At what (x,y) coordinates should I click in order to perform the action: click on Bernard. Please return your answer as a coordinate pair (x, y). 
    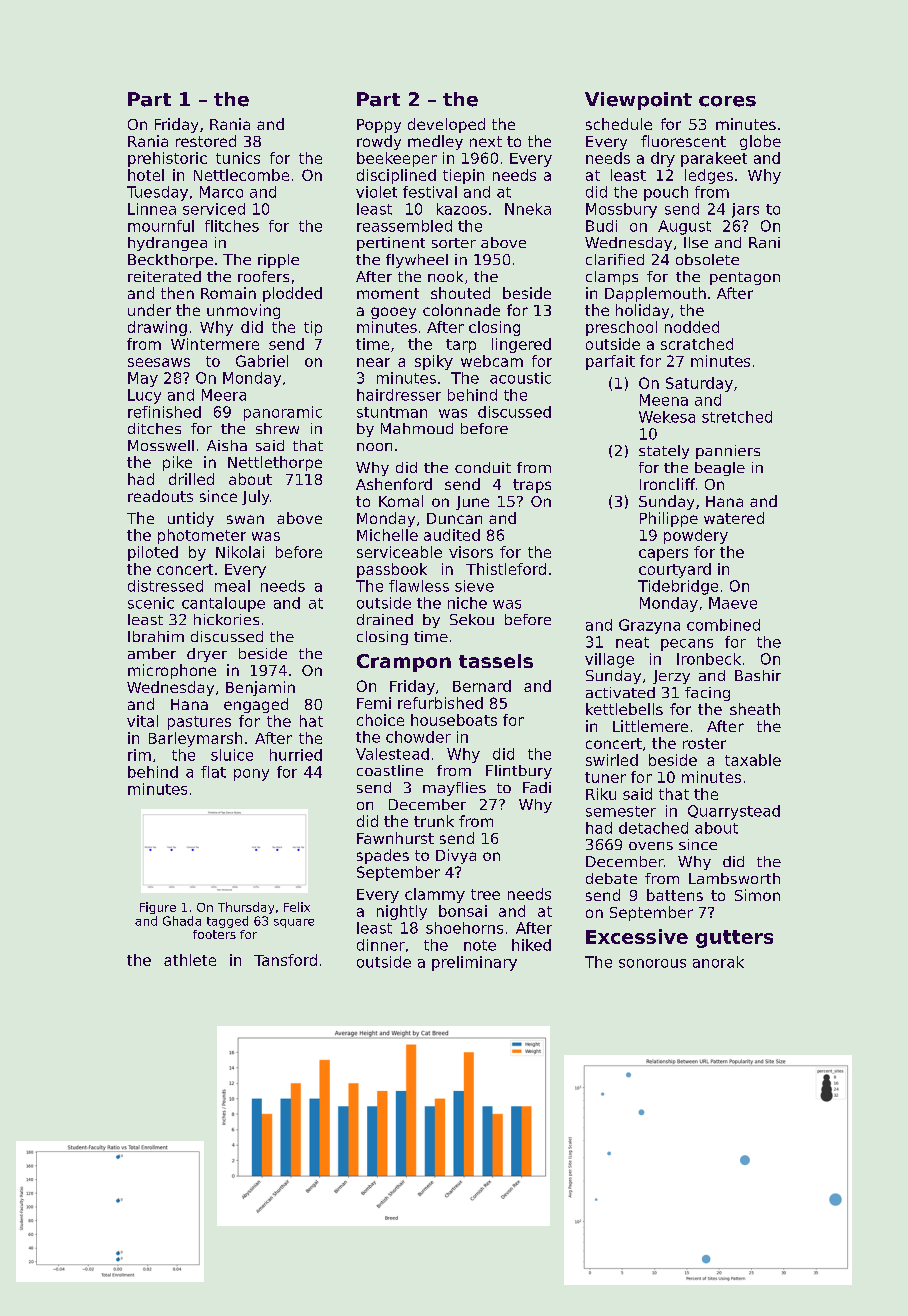
    Looking at the image, I should click on (482, 686).
